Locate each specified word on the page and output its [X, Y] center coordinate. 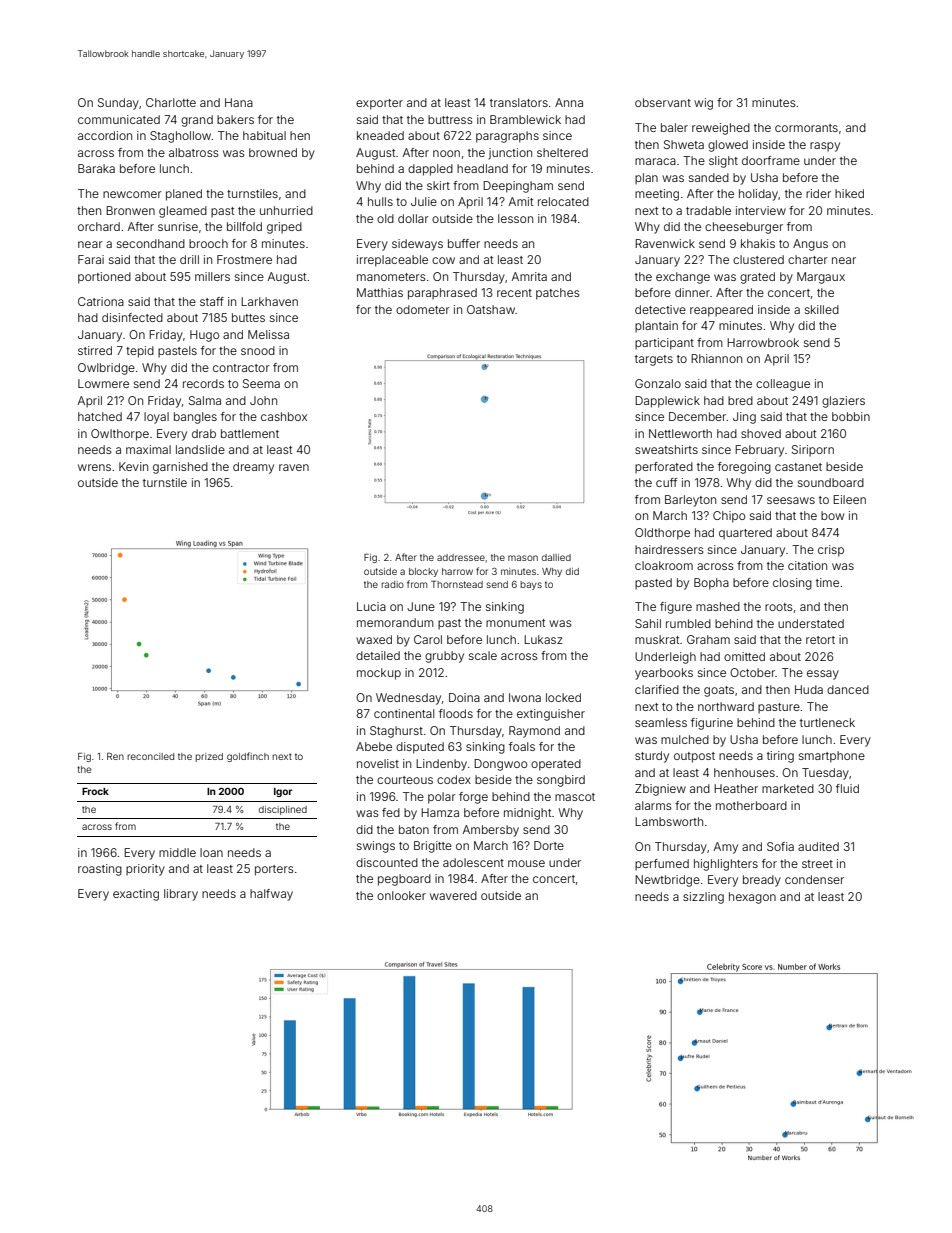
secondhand [151, 243]
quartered [745, 534]
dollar [413, 218]
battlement [250, 433]
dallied [556, 557]
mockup [379, 674]
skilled [822, 309]
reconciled [150, 756]
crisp [831, 551]
